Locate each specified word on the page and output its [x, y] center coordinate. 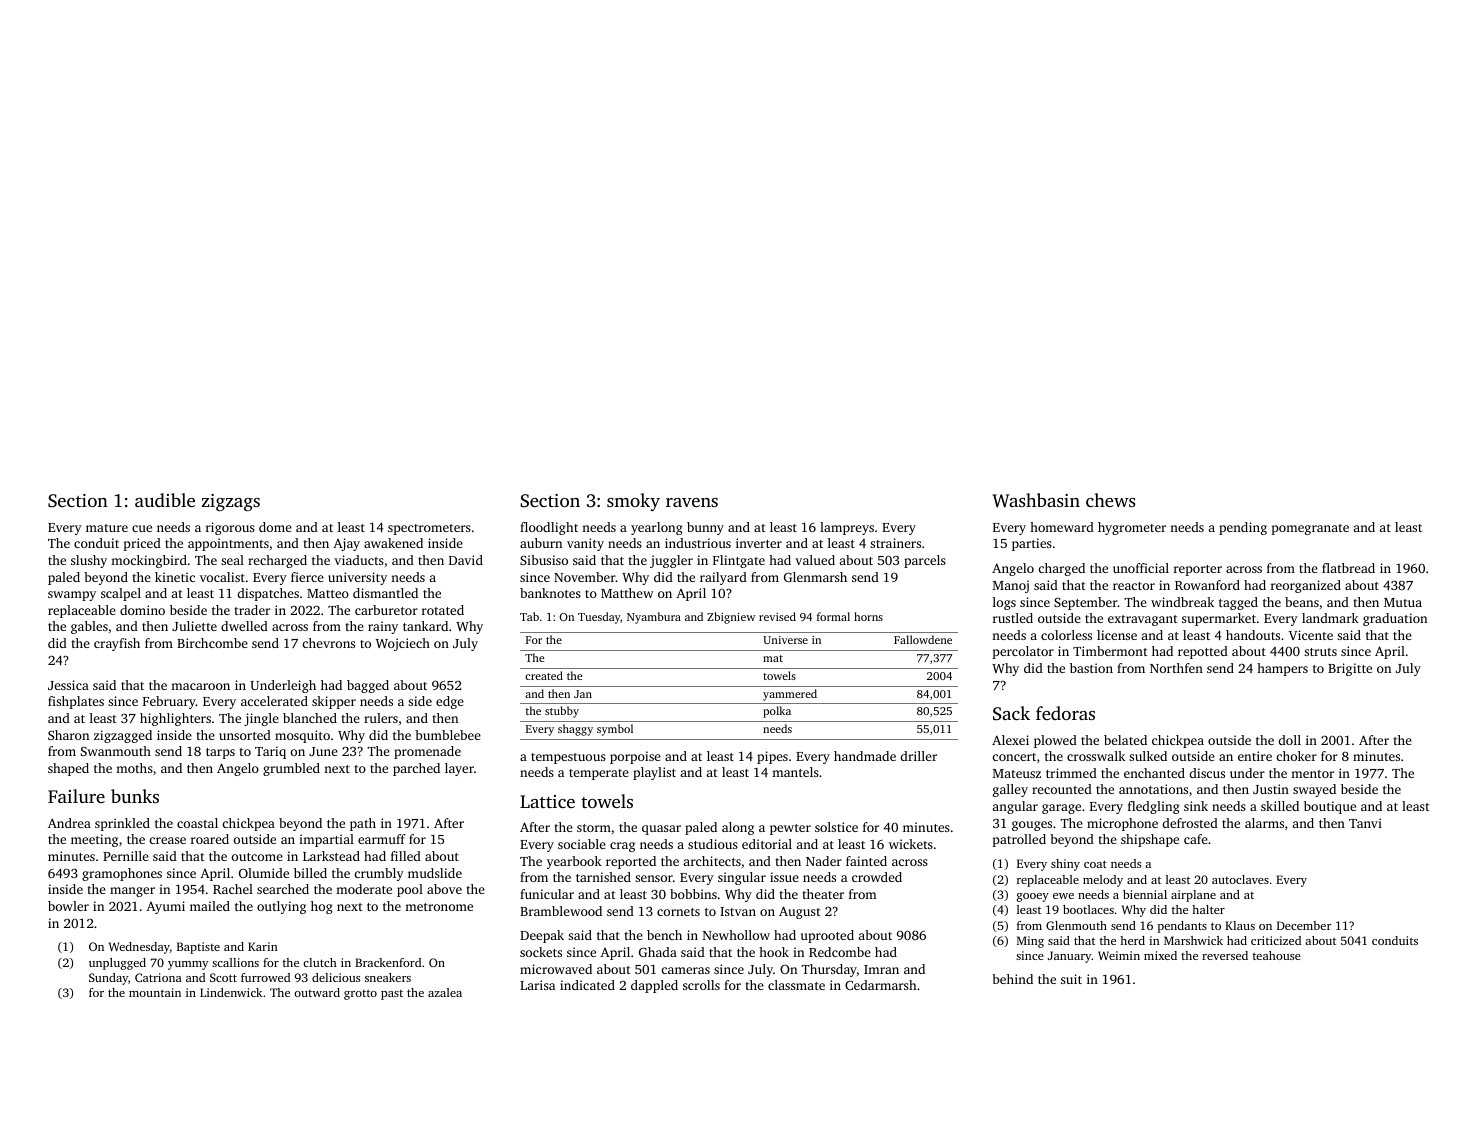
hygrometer [1132, 528]
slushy [89, 561]
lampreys [847, 528]
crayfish [117, 644]
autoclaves [1240, 879]
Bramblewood [561, 911]
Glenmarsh [815, 577]
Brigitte [1350, 669]
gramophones [122, 874]
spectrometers [429, 529]
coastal [197, 823]
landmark [1330, 618]
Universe [785, 640]
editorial [767, 844]
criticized [1276, 940]
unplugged [117, 964]
